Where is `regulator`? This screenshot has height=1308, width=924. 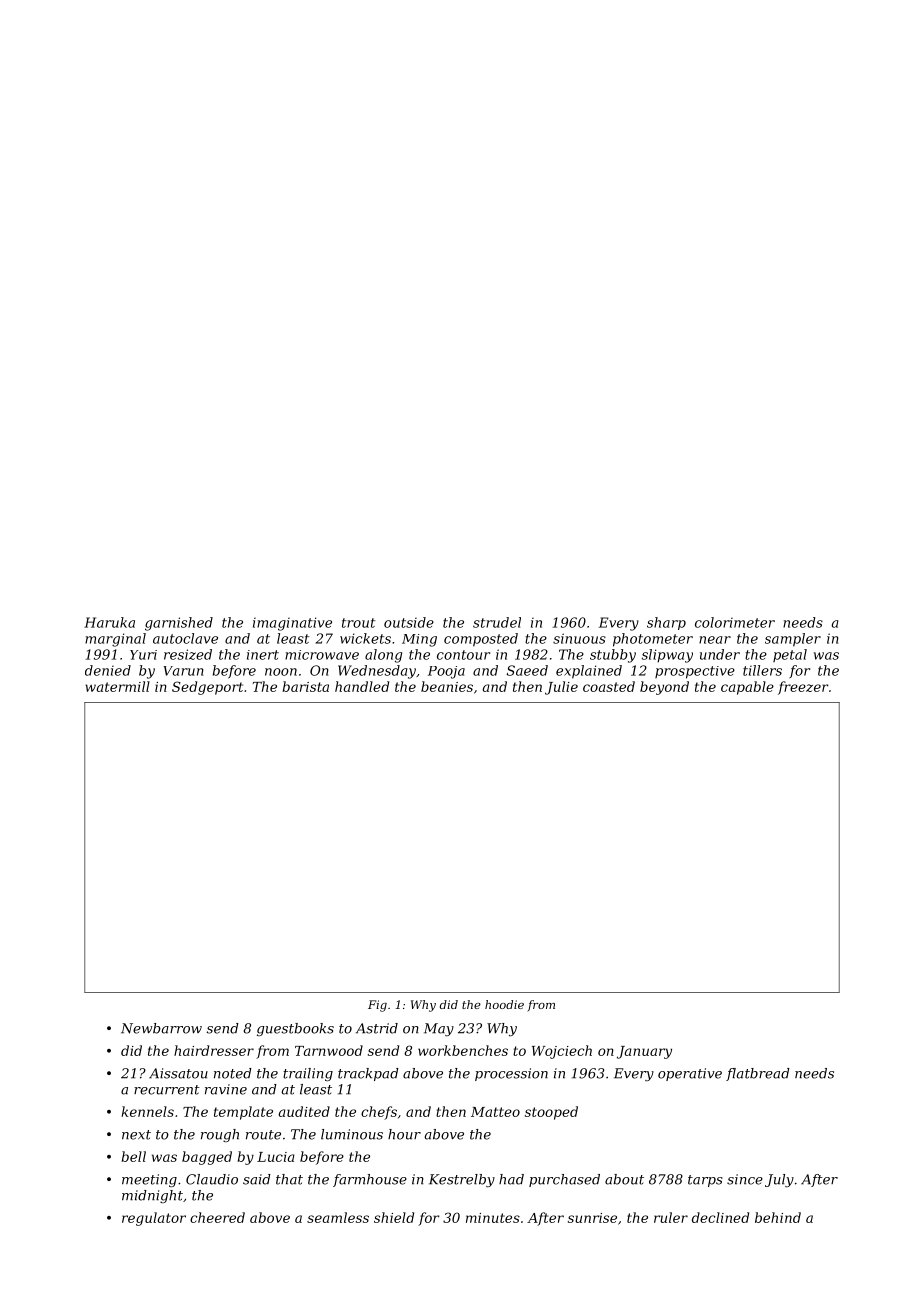
regulator is located at coordinates (154, 1219).
